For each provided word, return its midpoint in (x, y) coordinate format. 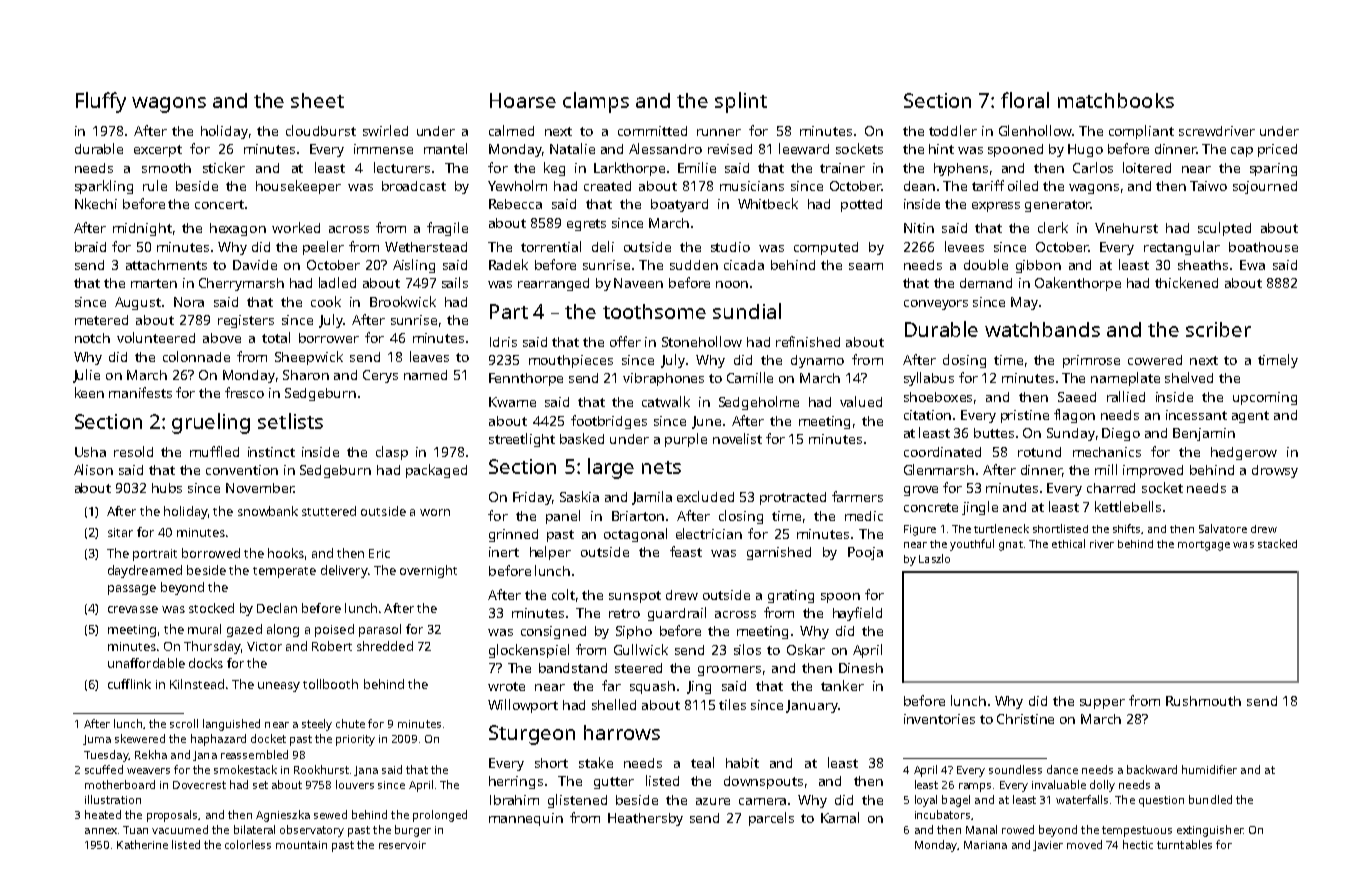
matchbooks (1116, 100)
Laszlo (934, 558)
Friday (532, 498)
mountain (301, 845)
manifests (140, 392)
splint (741, 102)
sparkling (104, 187)
